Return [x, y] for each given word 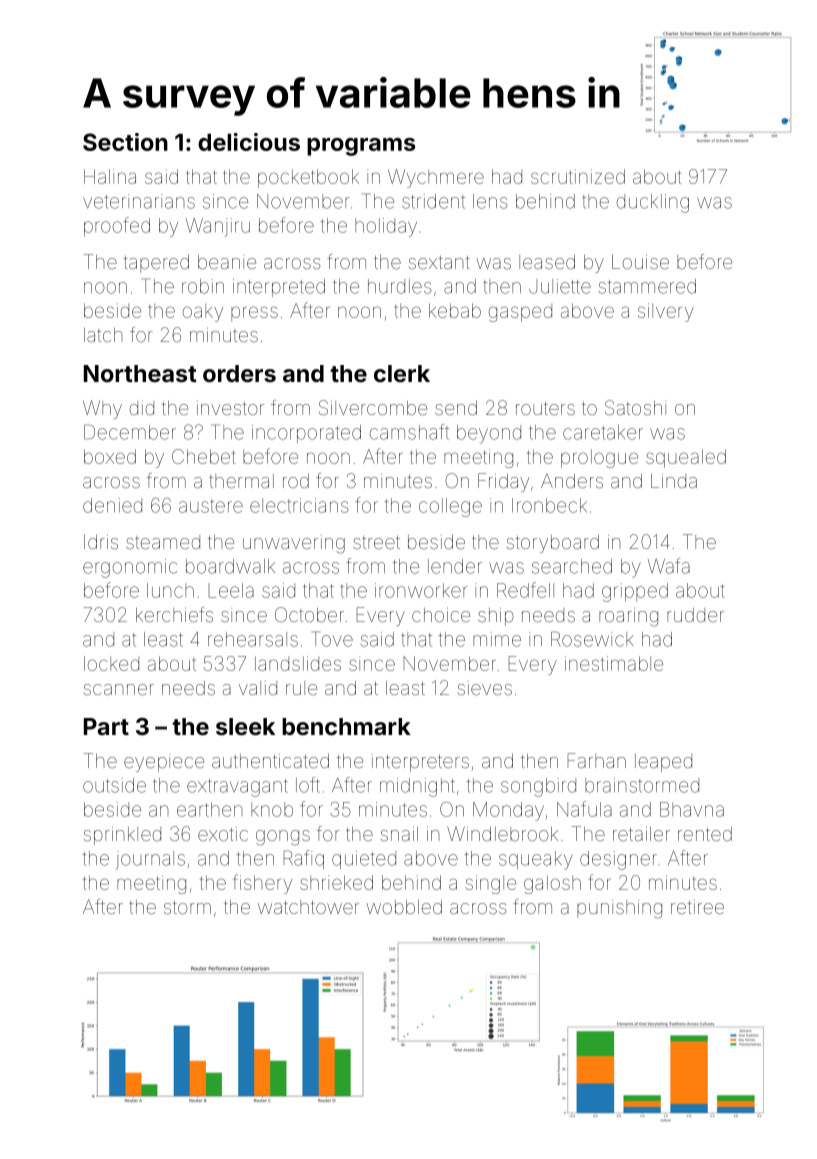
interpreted [279, 288]
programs [361, 147]
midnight [417, 787]
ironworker [421, 590]
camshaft [409, 432]
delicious [249, 142]
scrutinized [578, 176]
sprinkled [122, 836]
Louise [640, 262]
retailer [641, 834]
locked [111, 663]
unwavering [294, 544]
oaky [203, 313]
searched [572, 566]
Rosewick [592, 639]
